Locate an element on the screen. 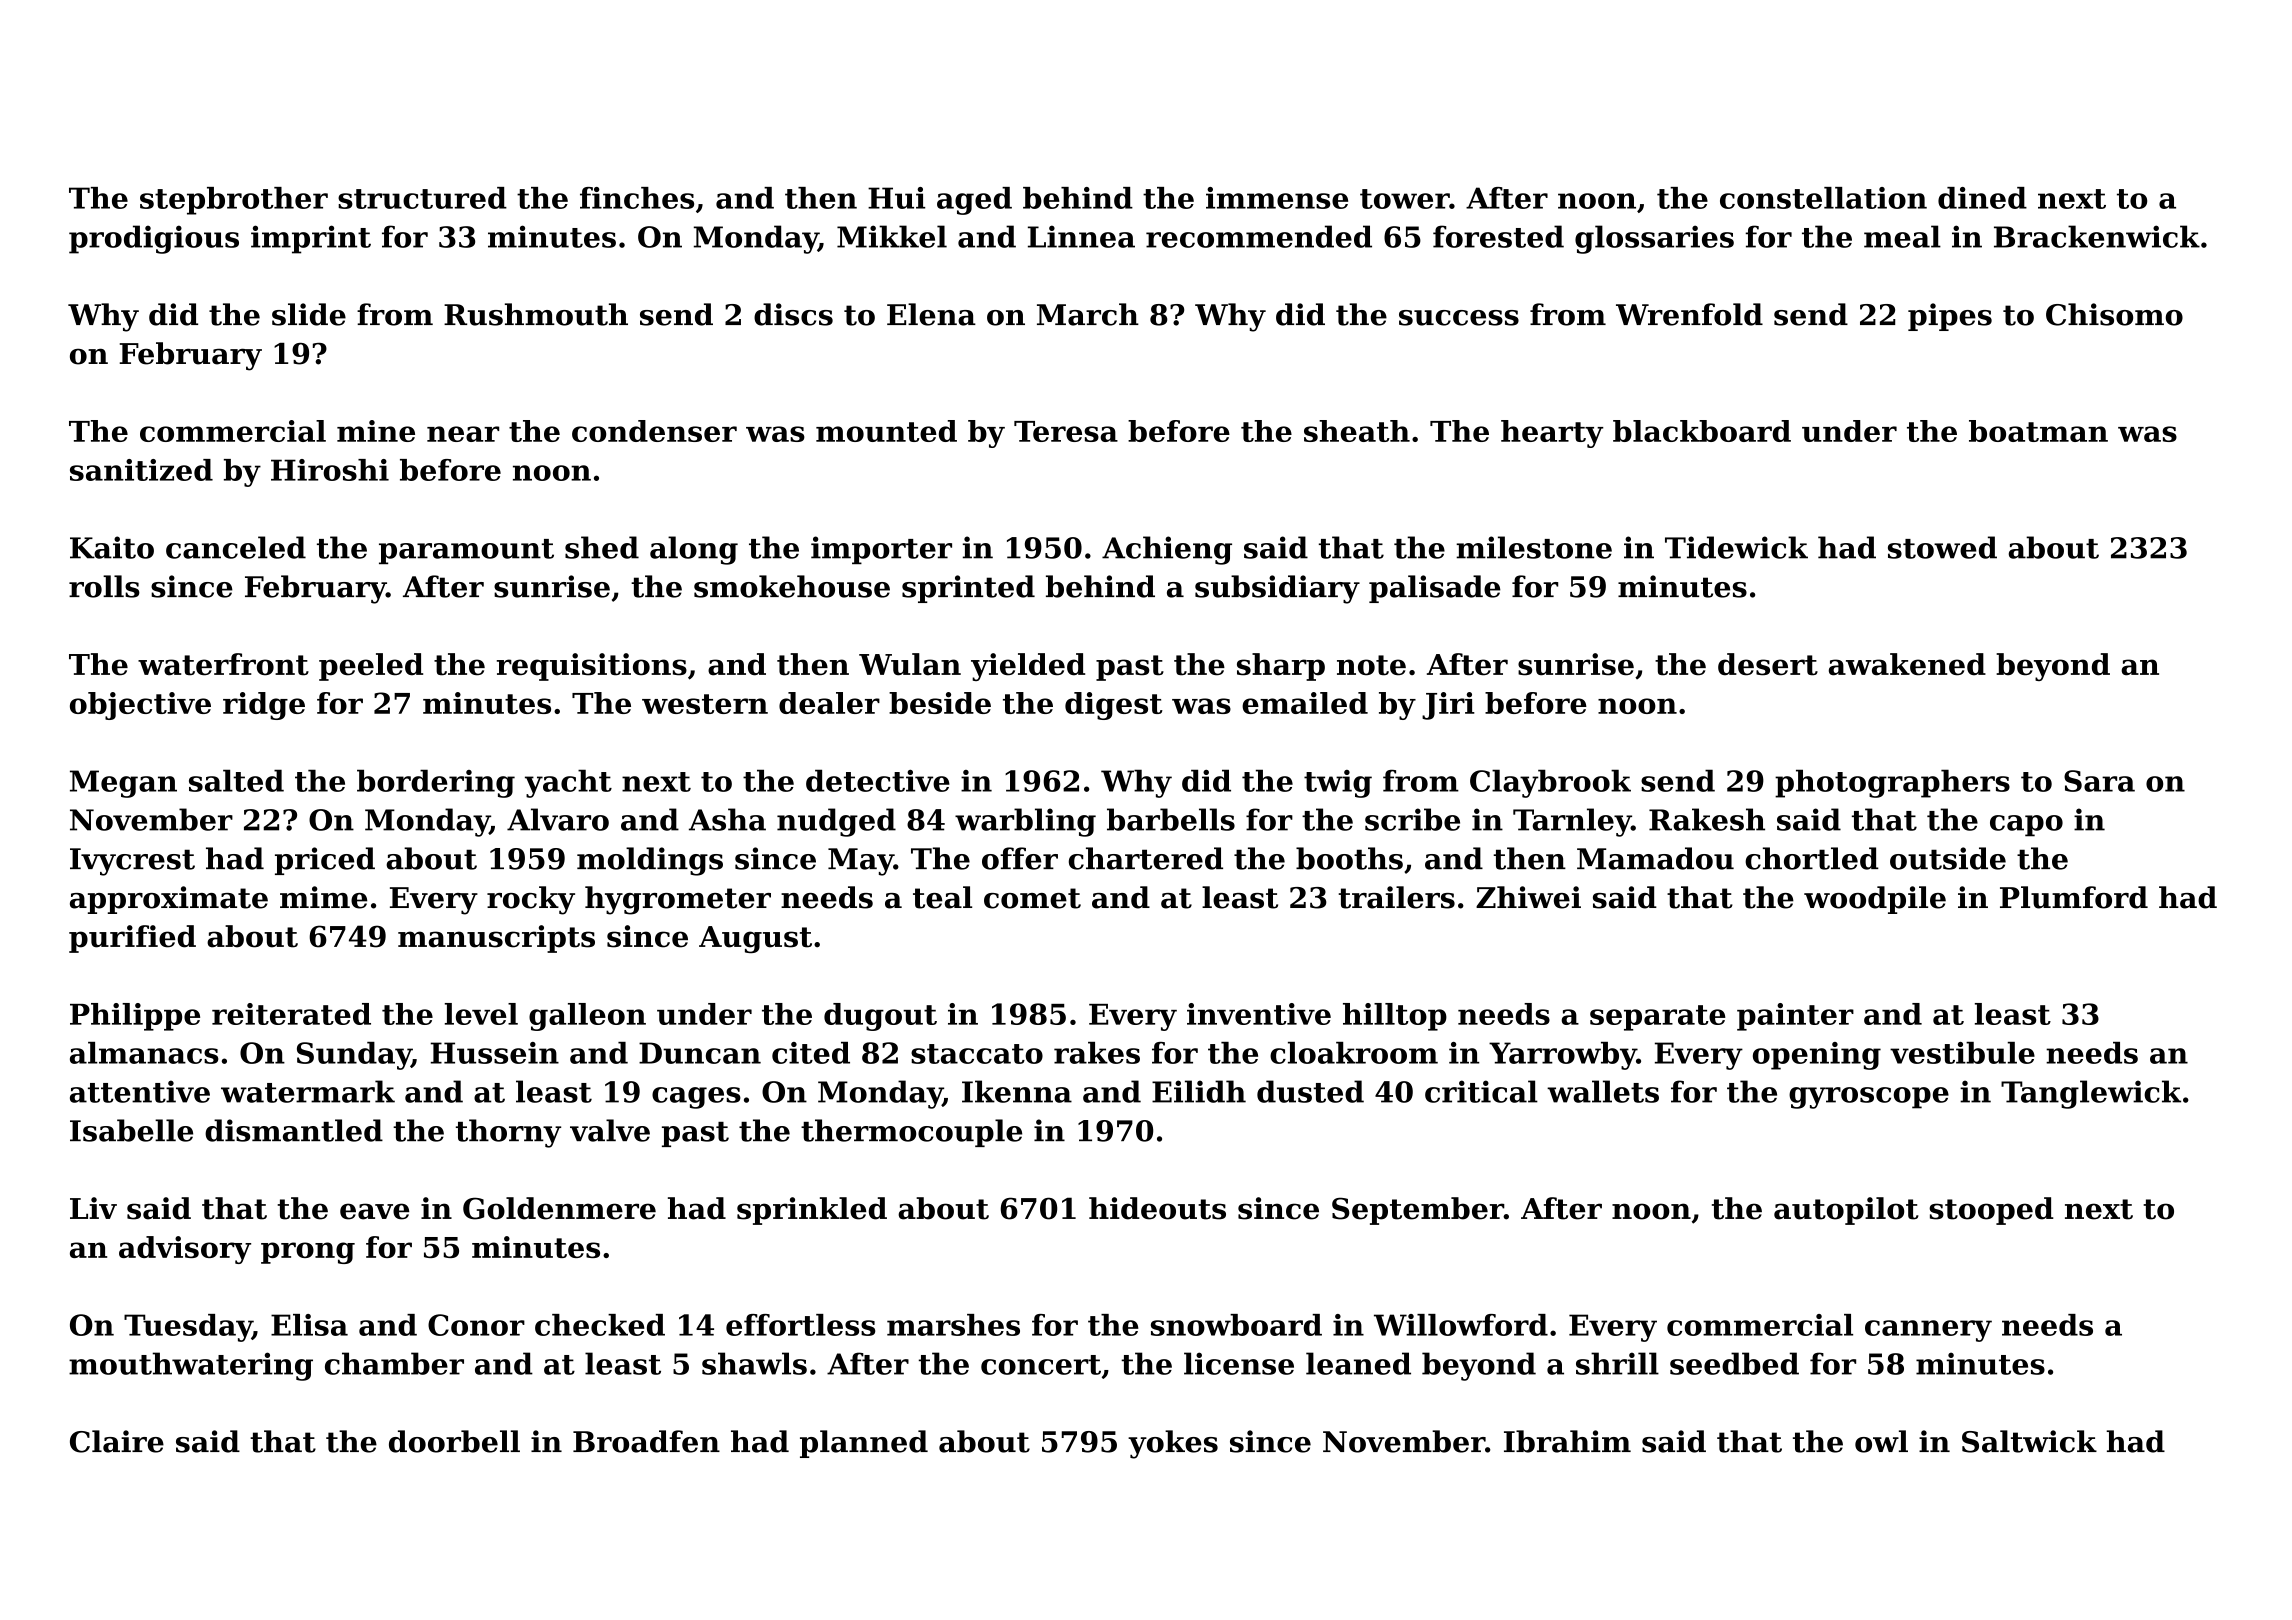  Brackenwick is located at coordinates (2097, 236).
